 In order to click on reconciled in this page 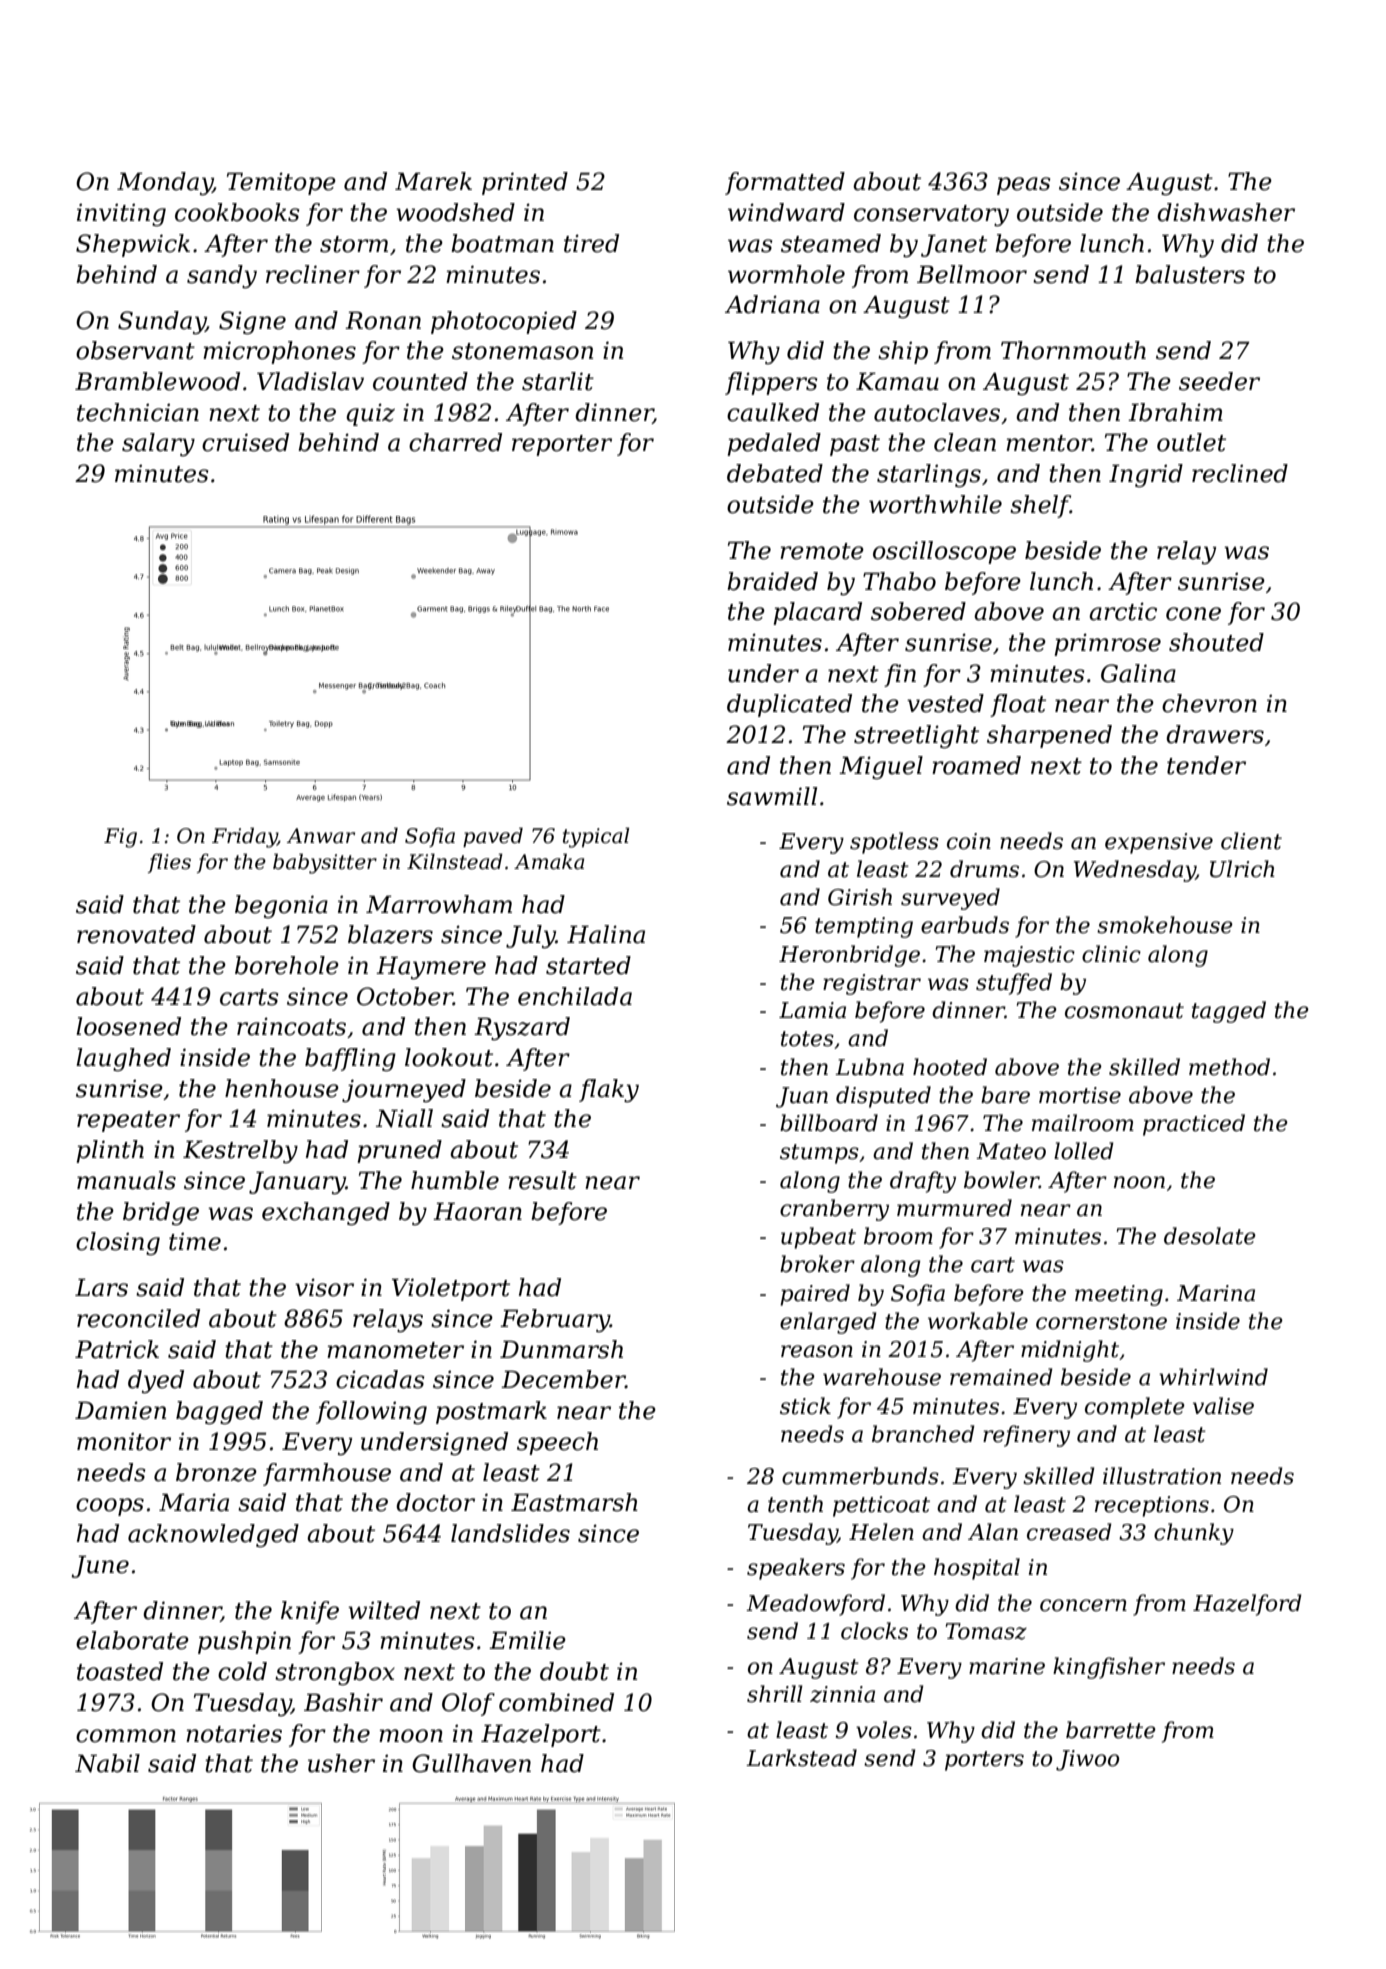, I will do `click(138, 1318)`.
